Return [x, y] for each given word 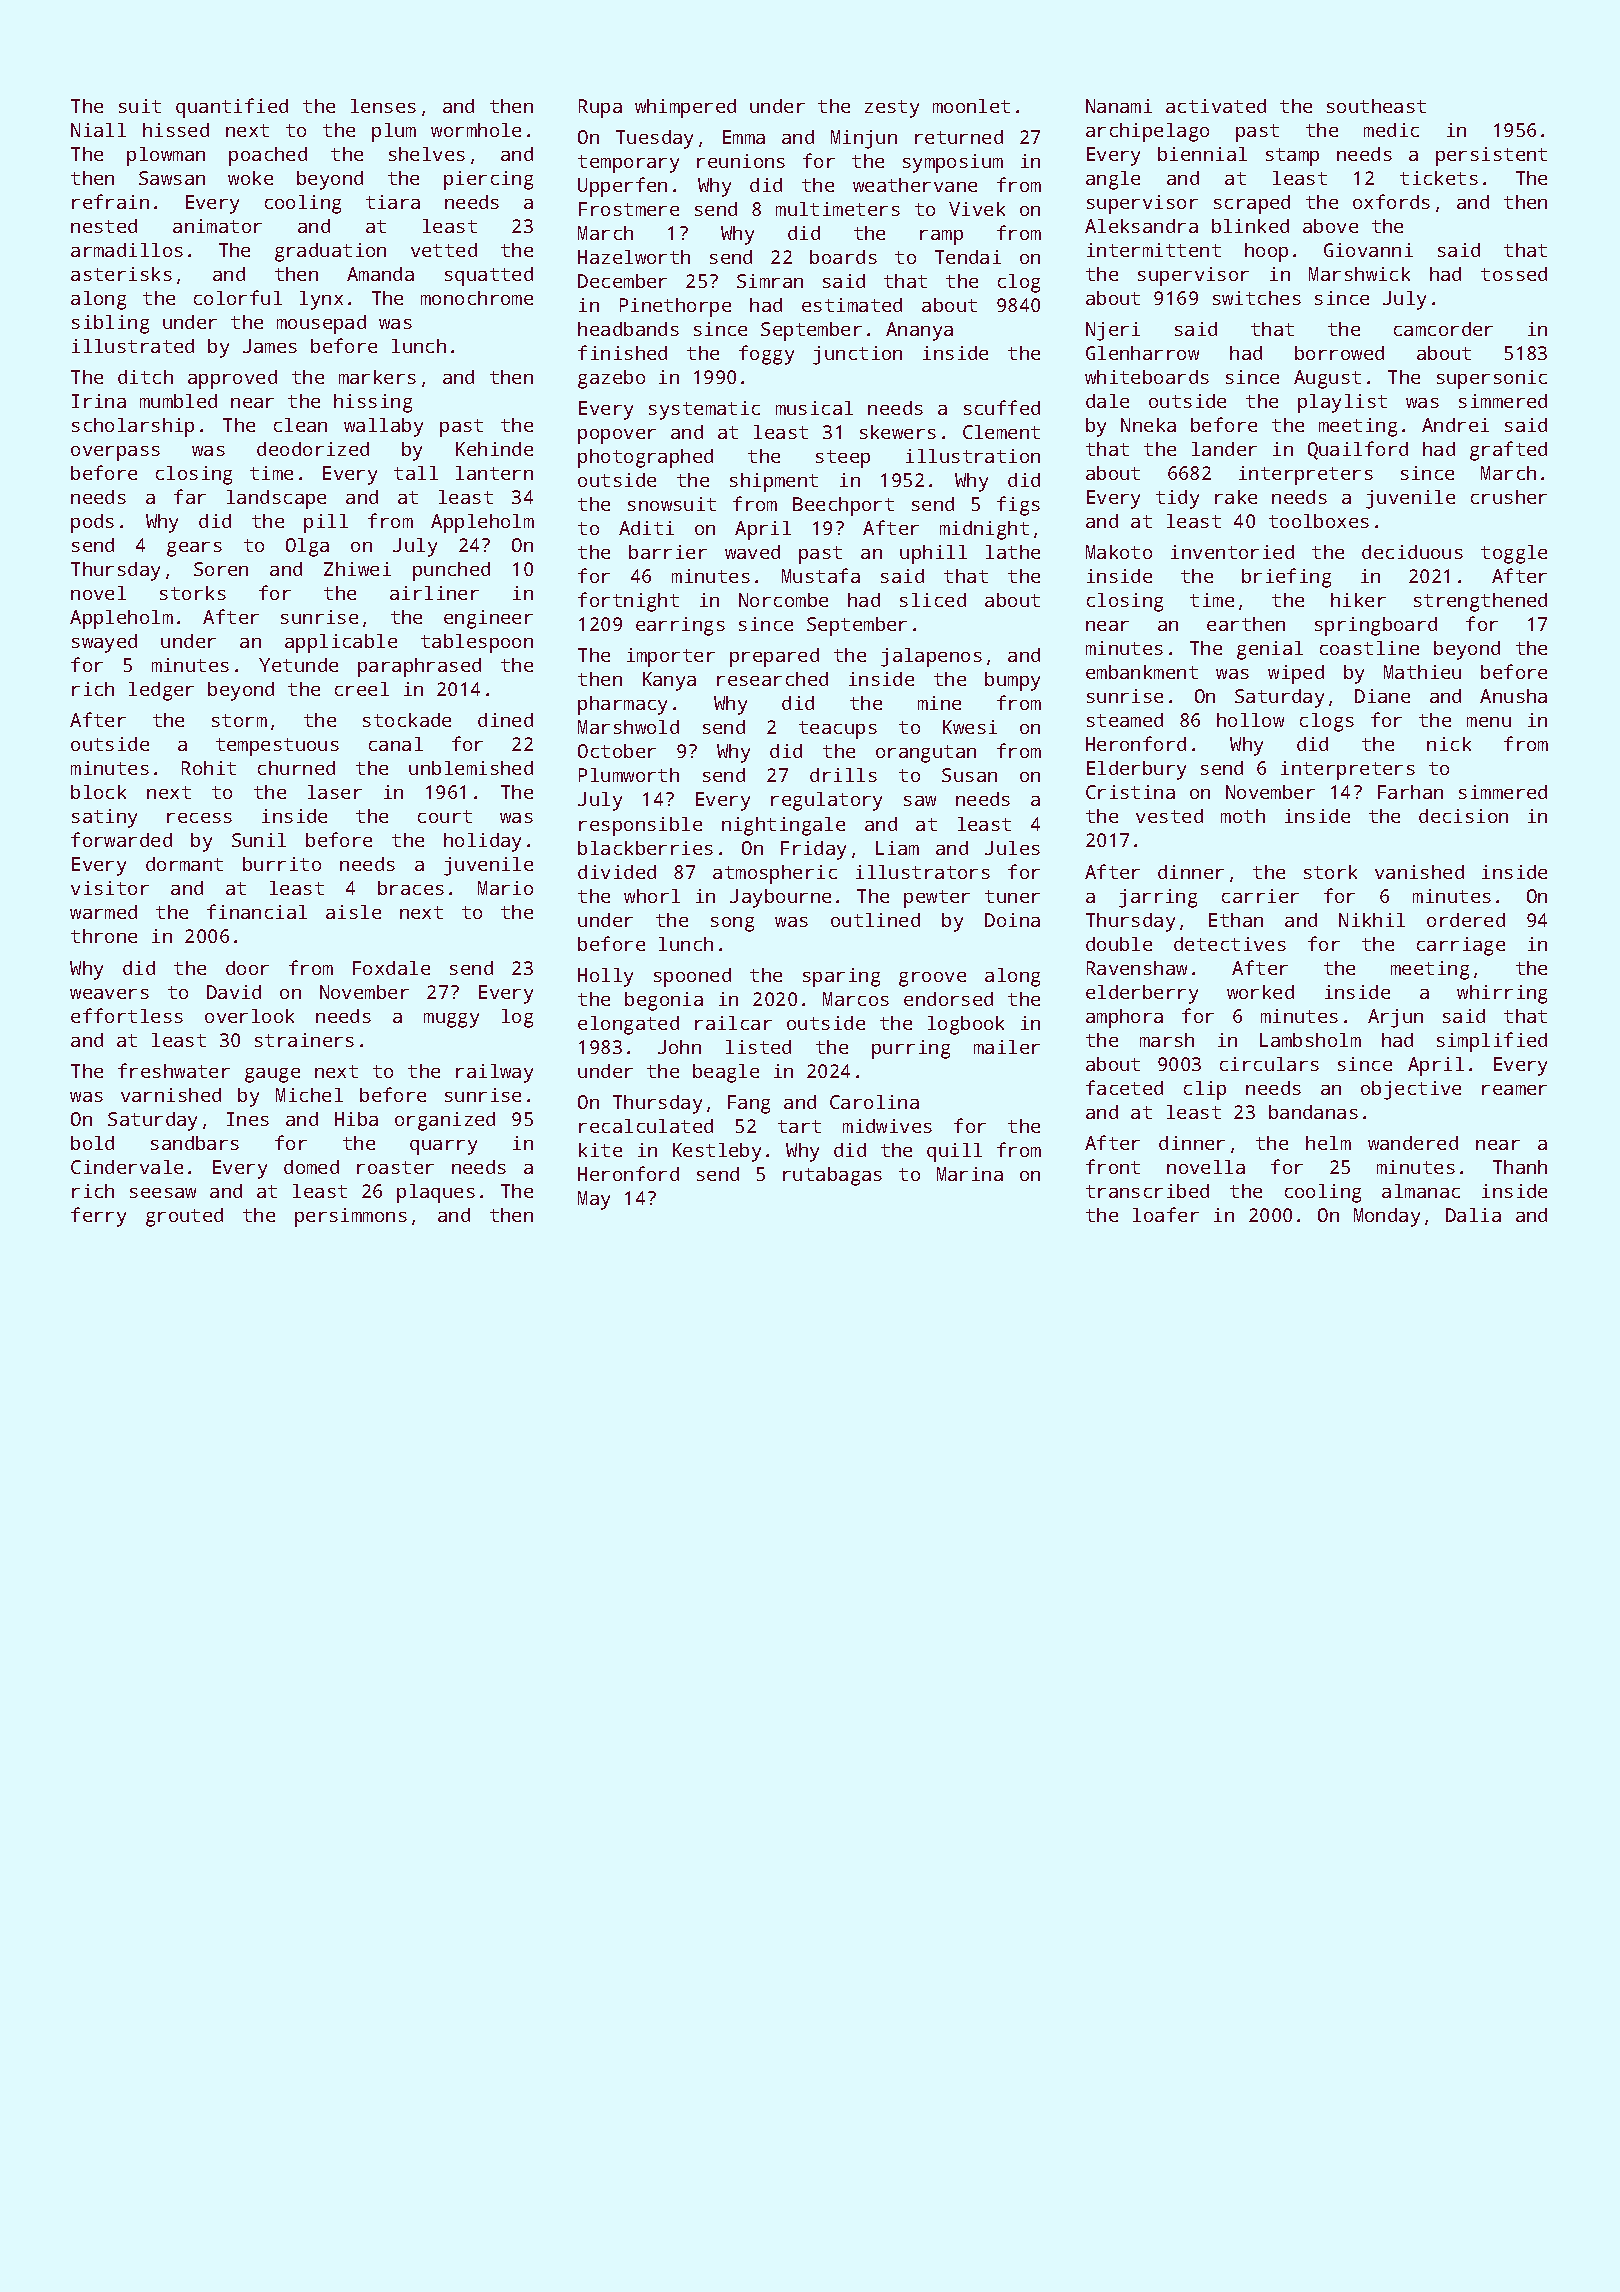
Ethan [1236, 920]
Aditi [646, 528]
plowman [166, 156]
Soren [221, 569]
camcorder [1443, 329]
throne [104, 936]
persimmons [351, 1217]
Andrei [1455, 425]
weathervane [915, 185]
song [732, 924]
